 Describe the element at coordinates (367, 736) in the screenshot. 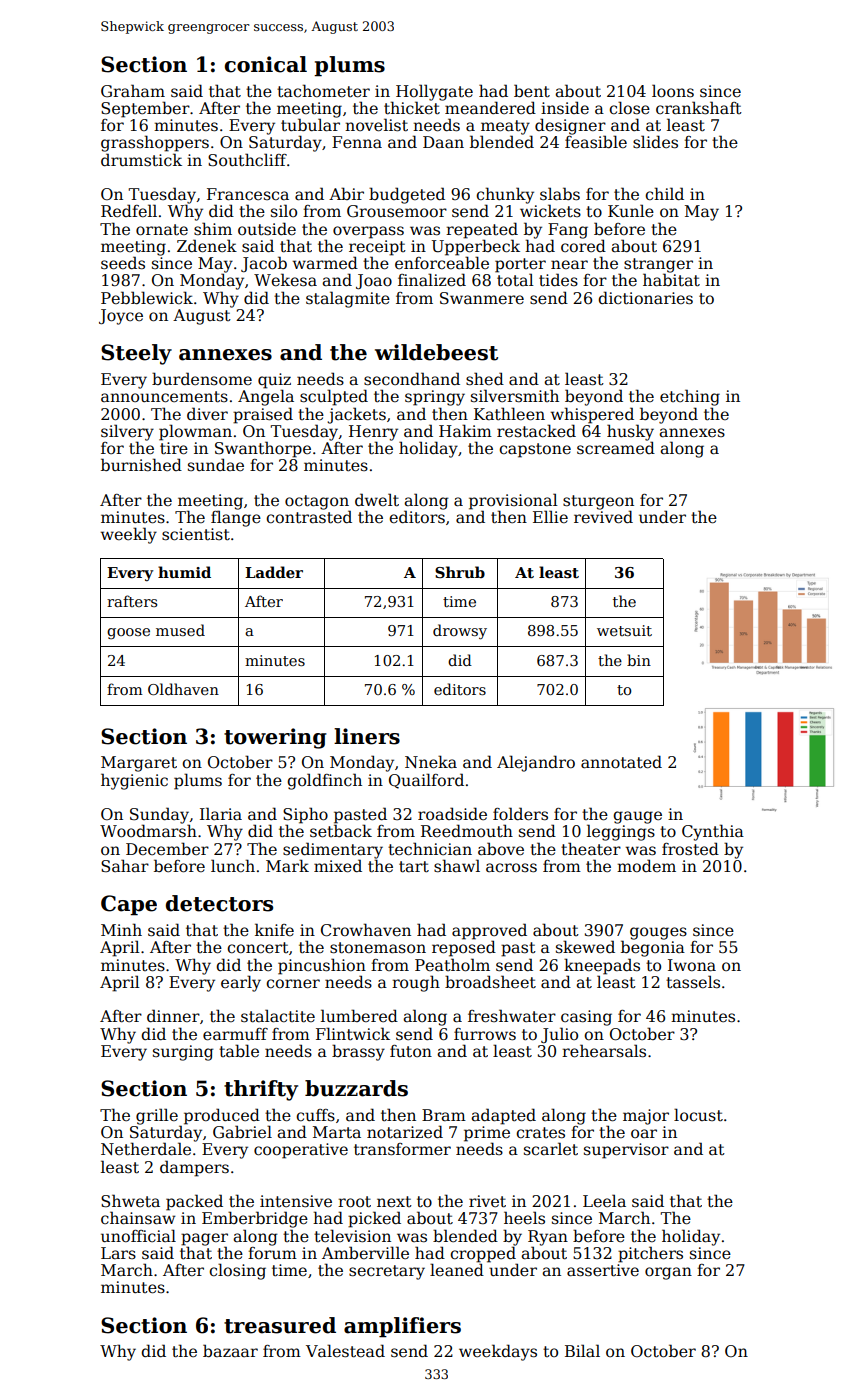

I see `liners` at that location.
